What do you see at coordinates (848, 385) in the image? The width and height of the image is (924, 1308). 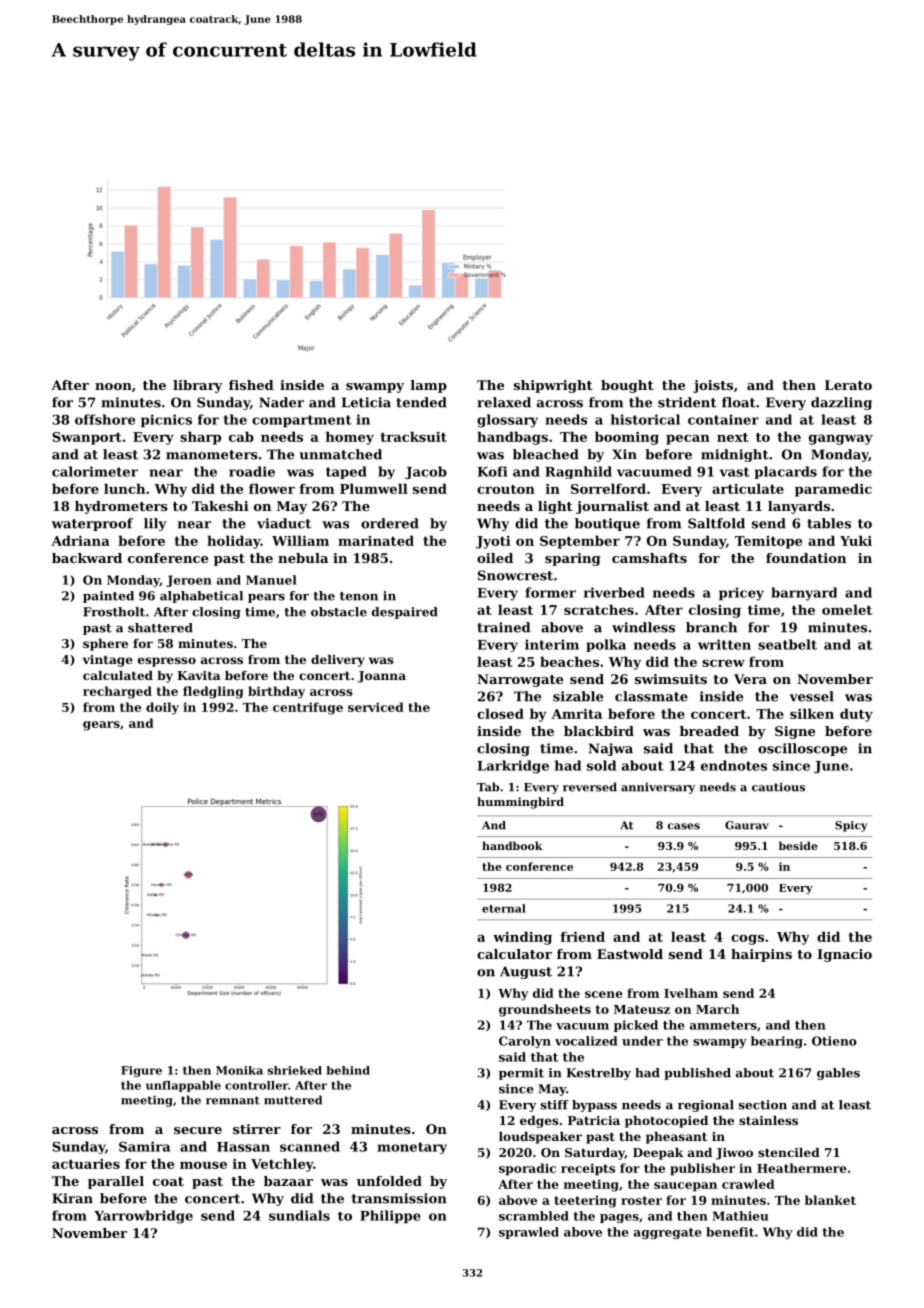 I see `Lerato` at bounding box center [848, 385].
